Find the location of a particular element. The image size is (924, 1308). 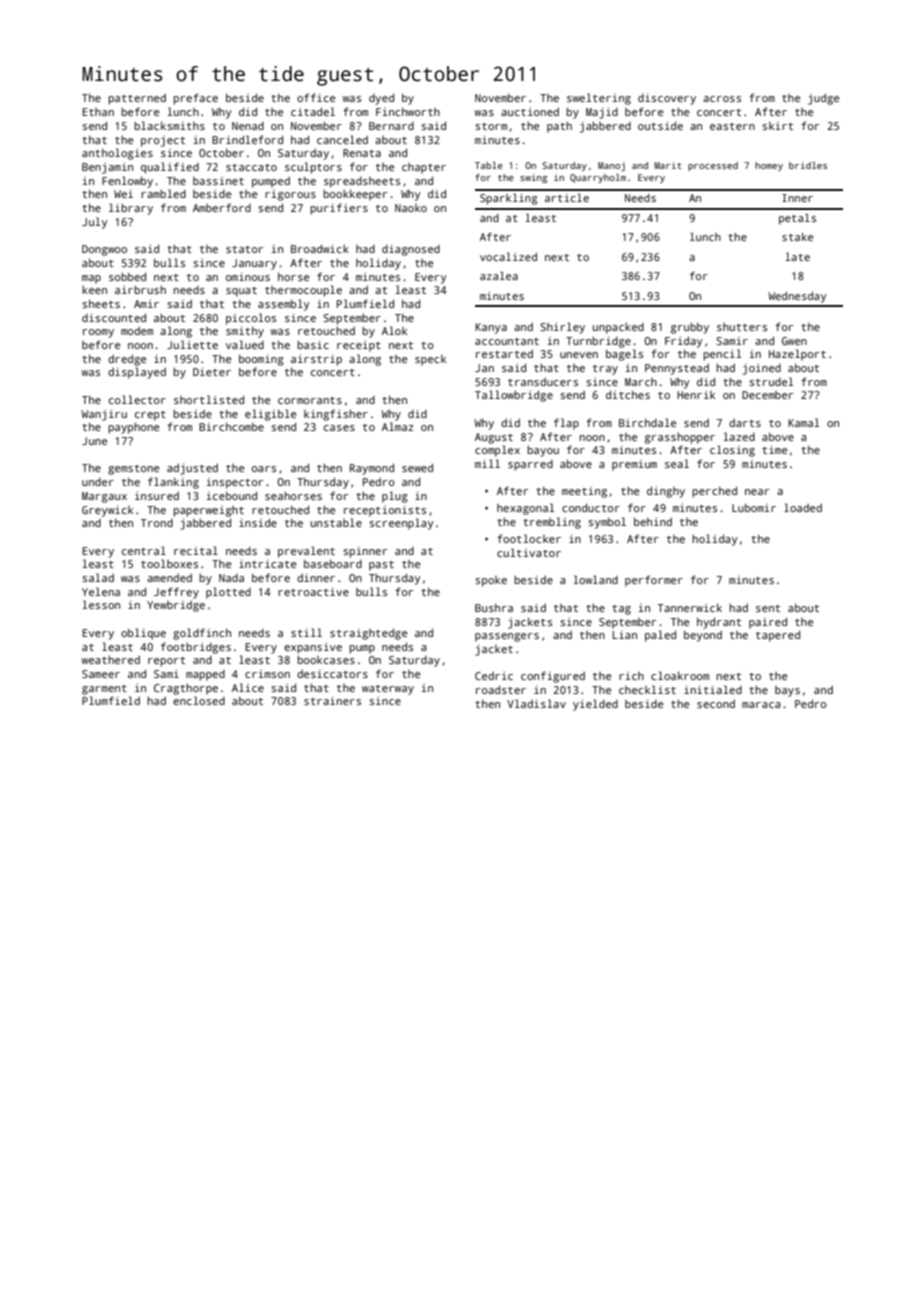

Birchdale is located at coordinates (647, 422).
